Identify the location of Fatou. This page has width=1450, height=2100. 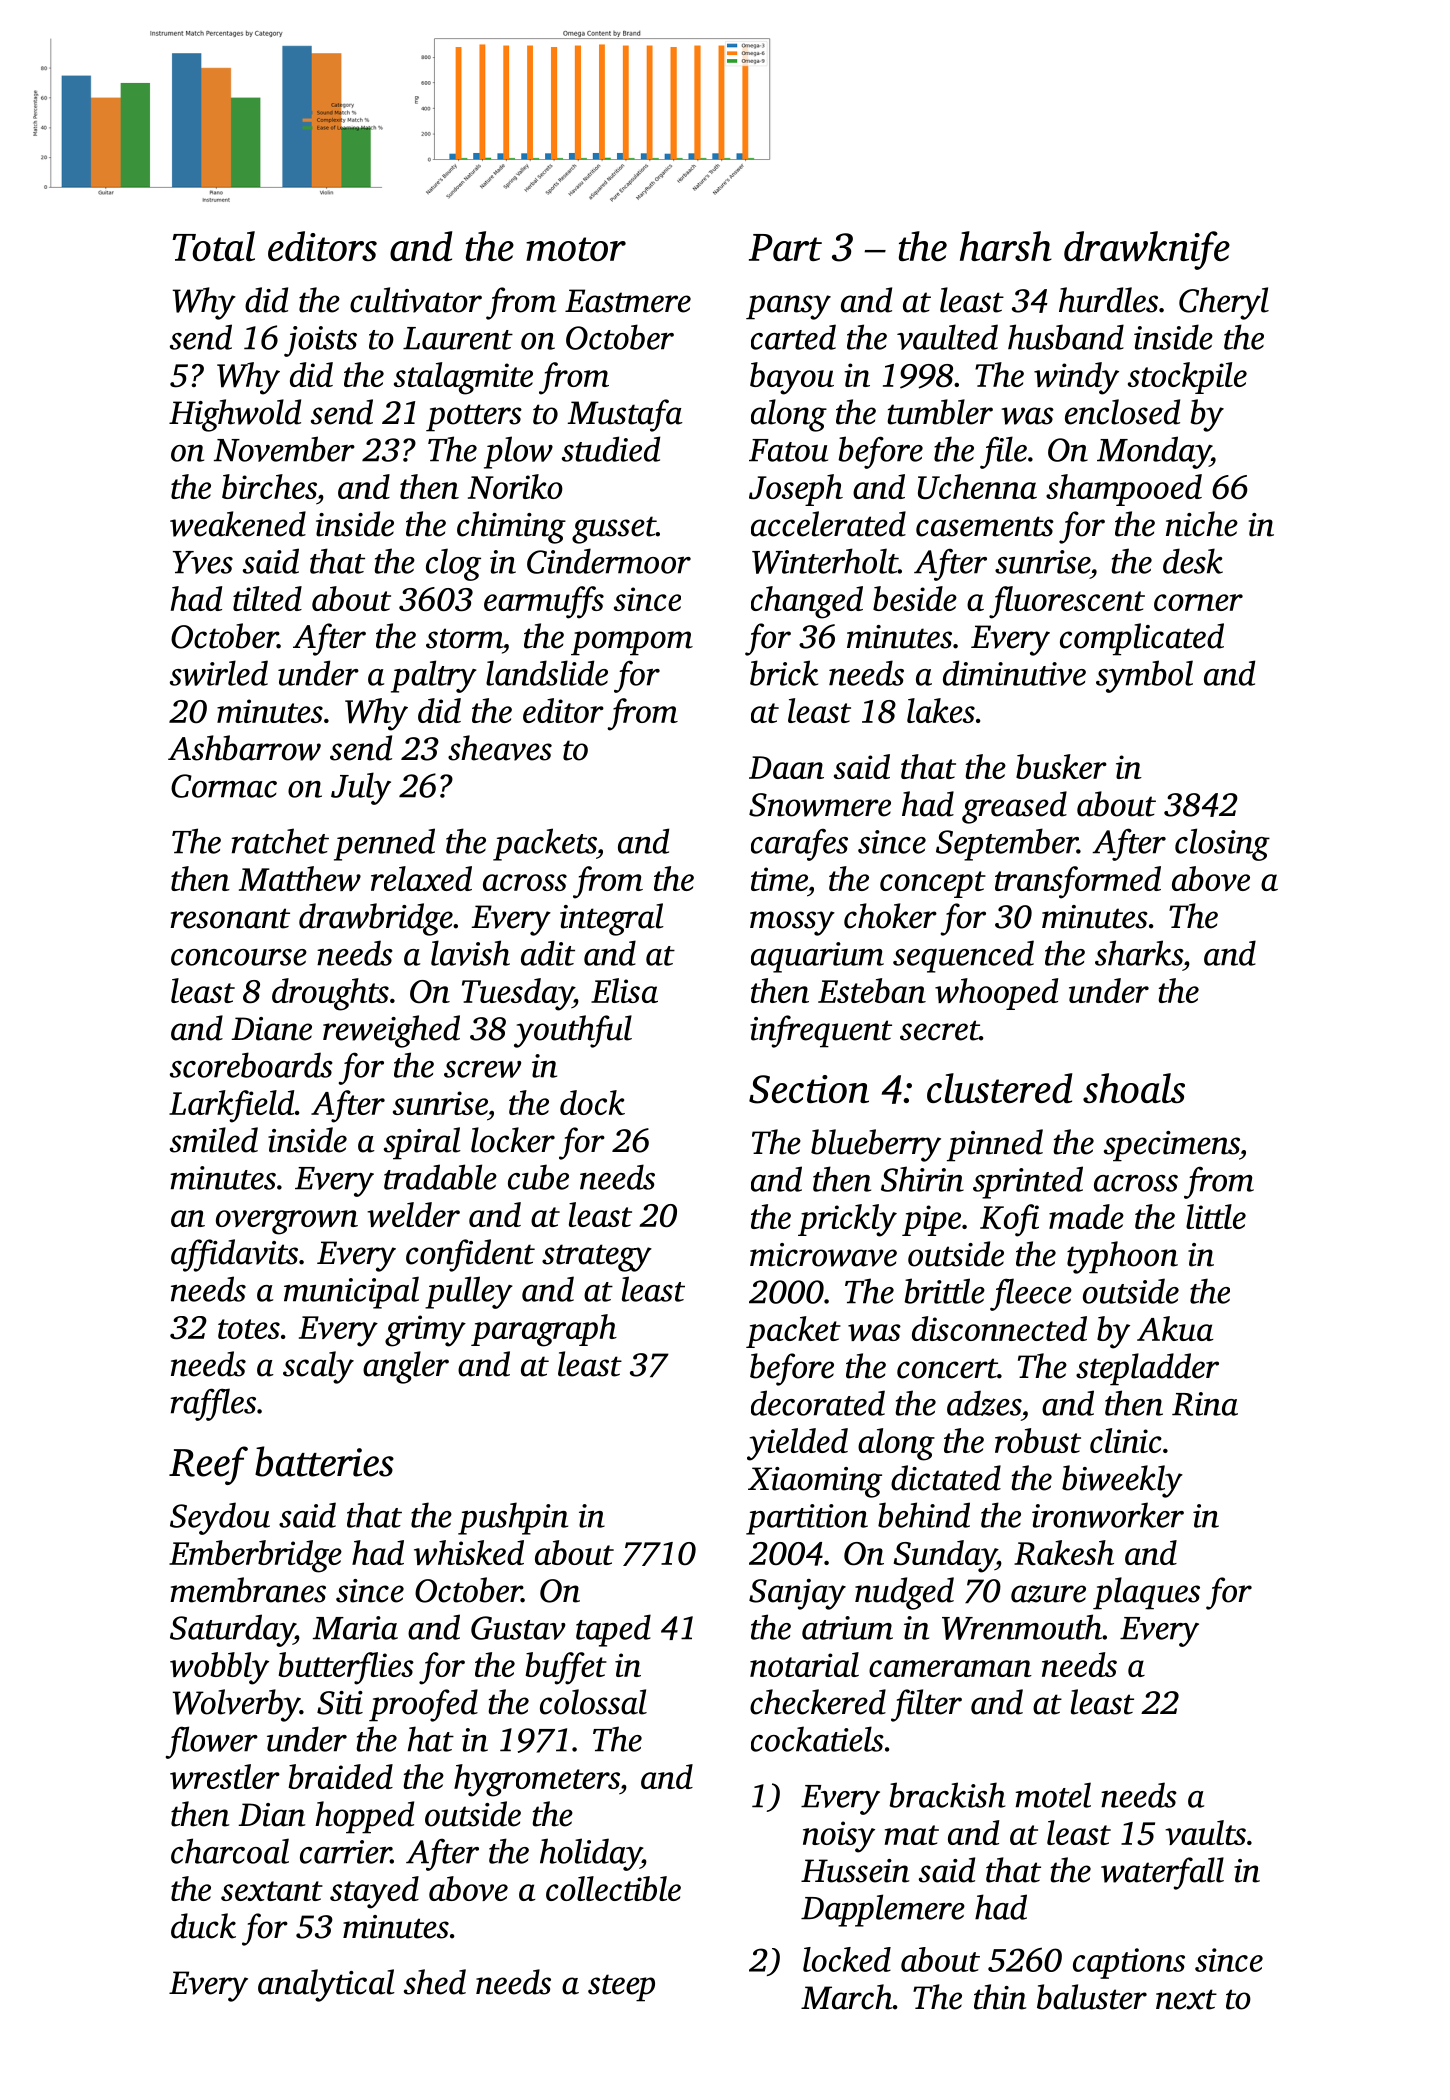
(788, 450).
